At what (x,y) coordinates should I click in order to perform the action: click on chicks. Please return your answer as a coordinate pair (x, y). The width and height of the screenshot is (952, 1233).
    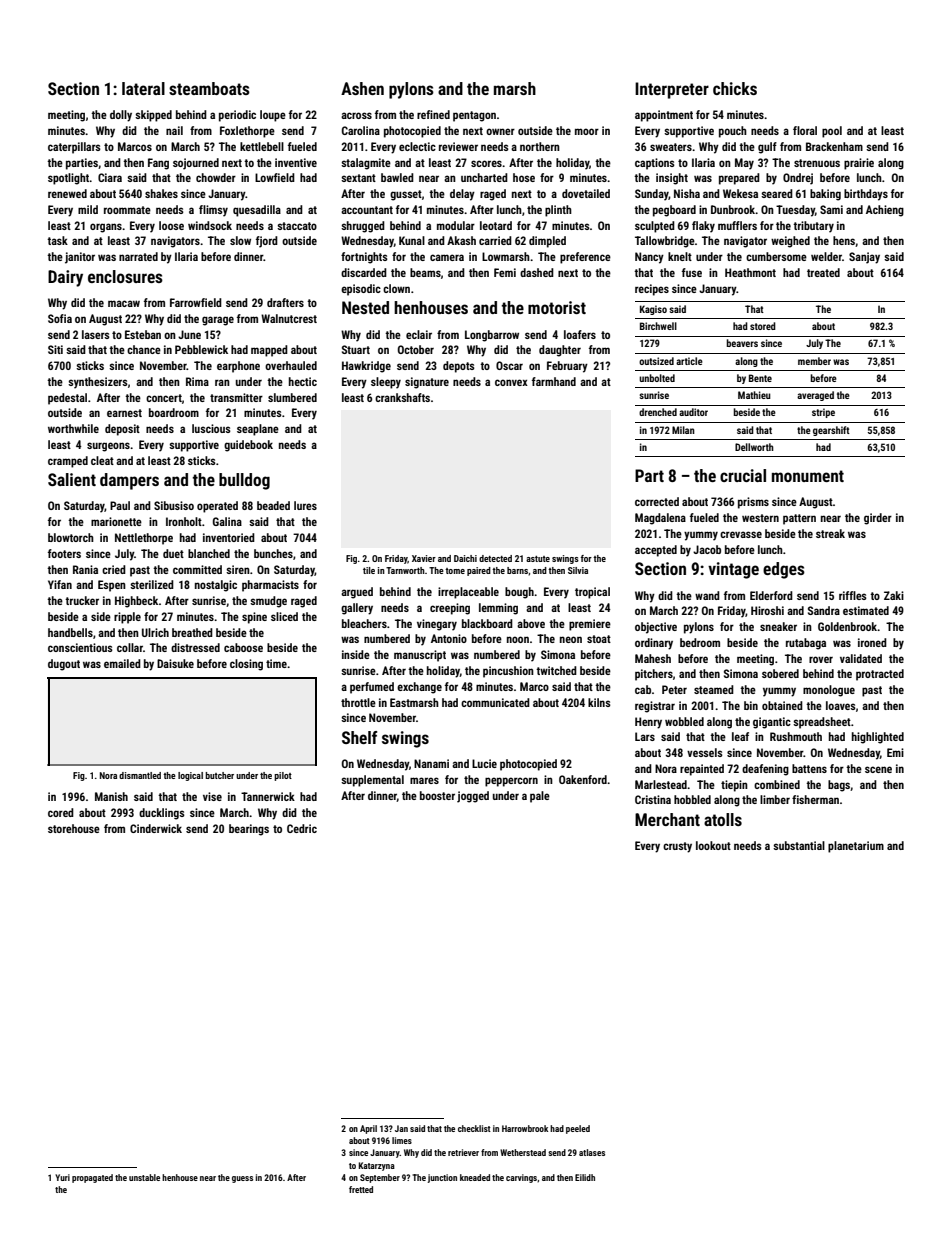
    Looking at the image, I should click on (735, 88).
